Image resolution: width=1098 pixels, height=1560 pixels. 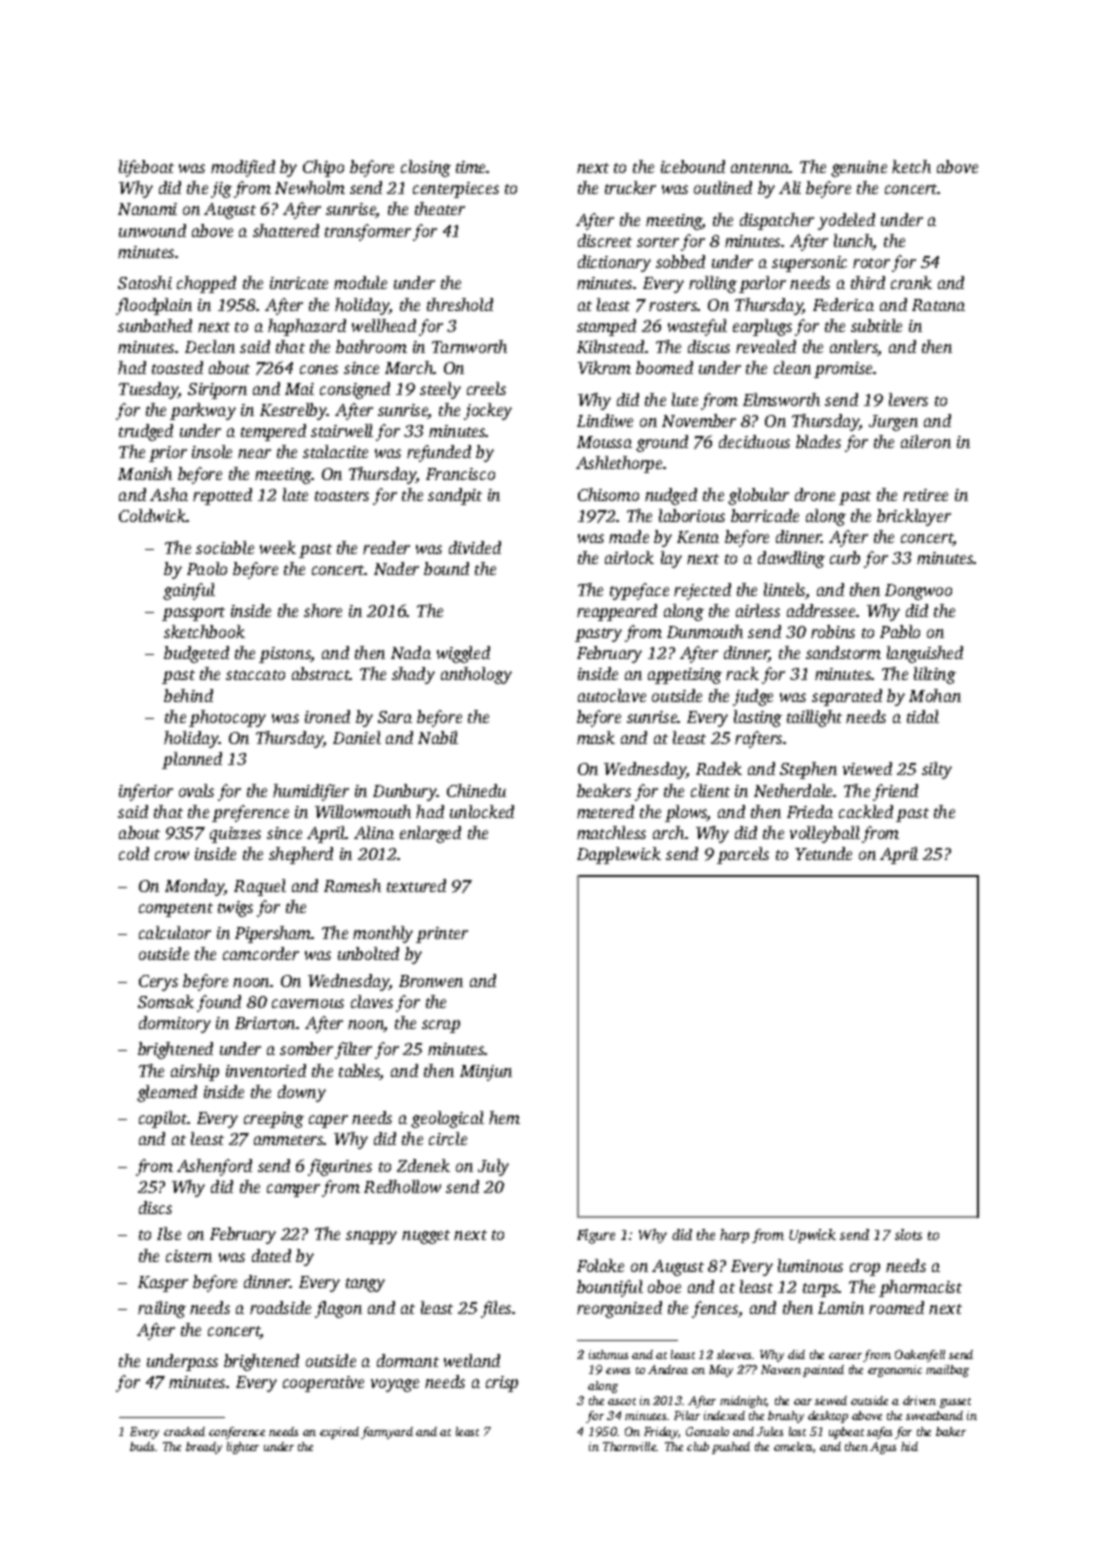 I want to click on yodeled, so click(x=846, y=221).
